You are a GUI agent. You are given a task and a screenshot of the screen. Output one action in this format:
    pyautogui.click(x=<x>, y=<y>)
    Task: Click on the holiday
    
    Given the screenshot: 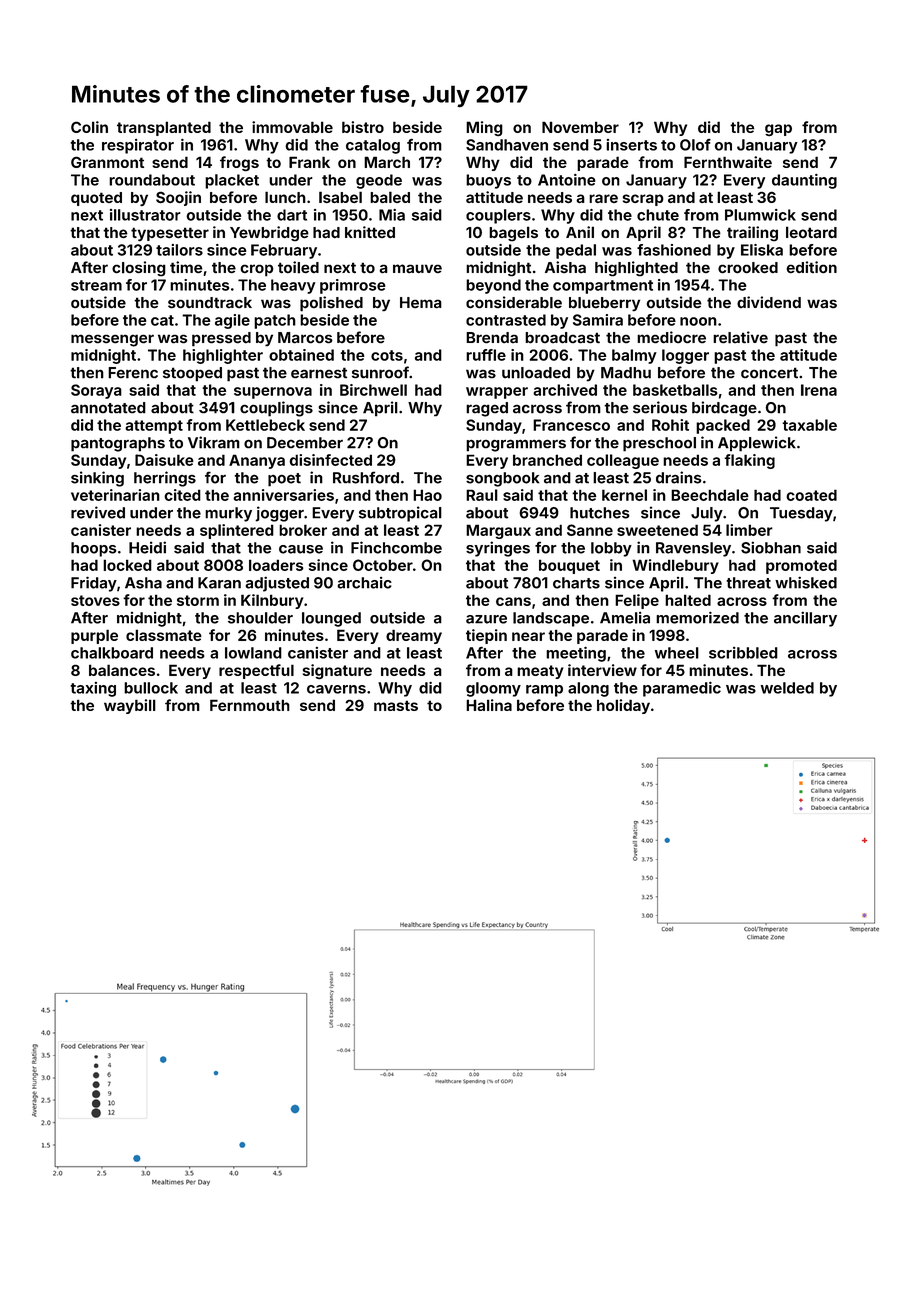 What is the action you would take?
    pyautogui.click(x=623, y=706)
